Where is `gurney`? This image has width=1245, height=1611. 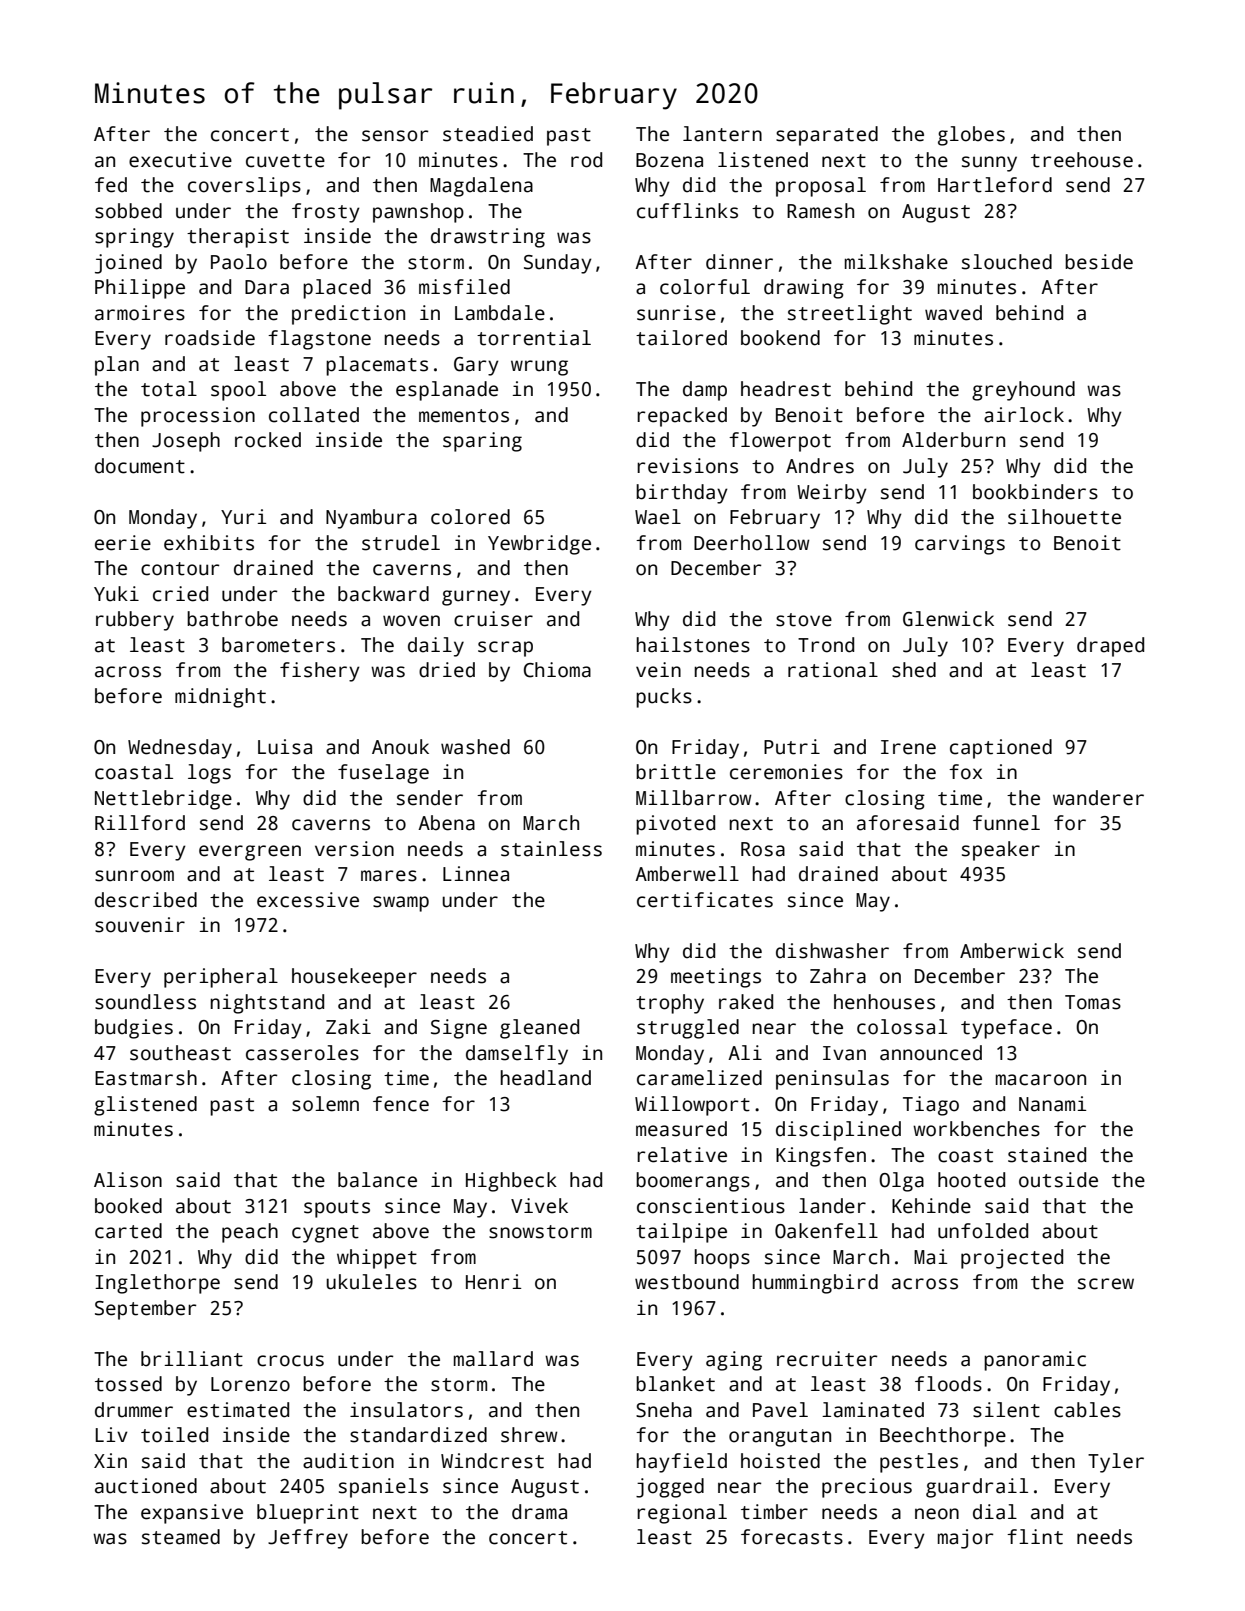 gurney is located at coordinates (476, 598).
